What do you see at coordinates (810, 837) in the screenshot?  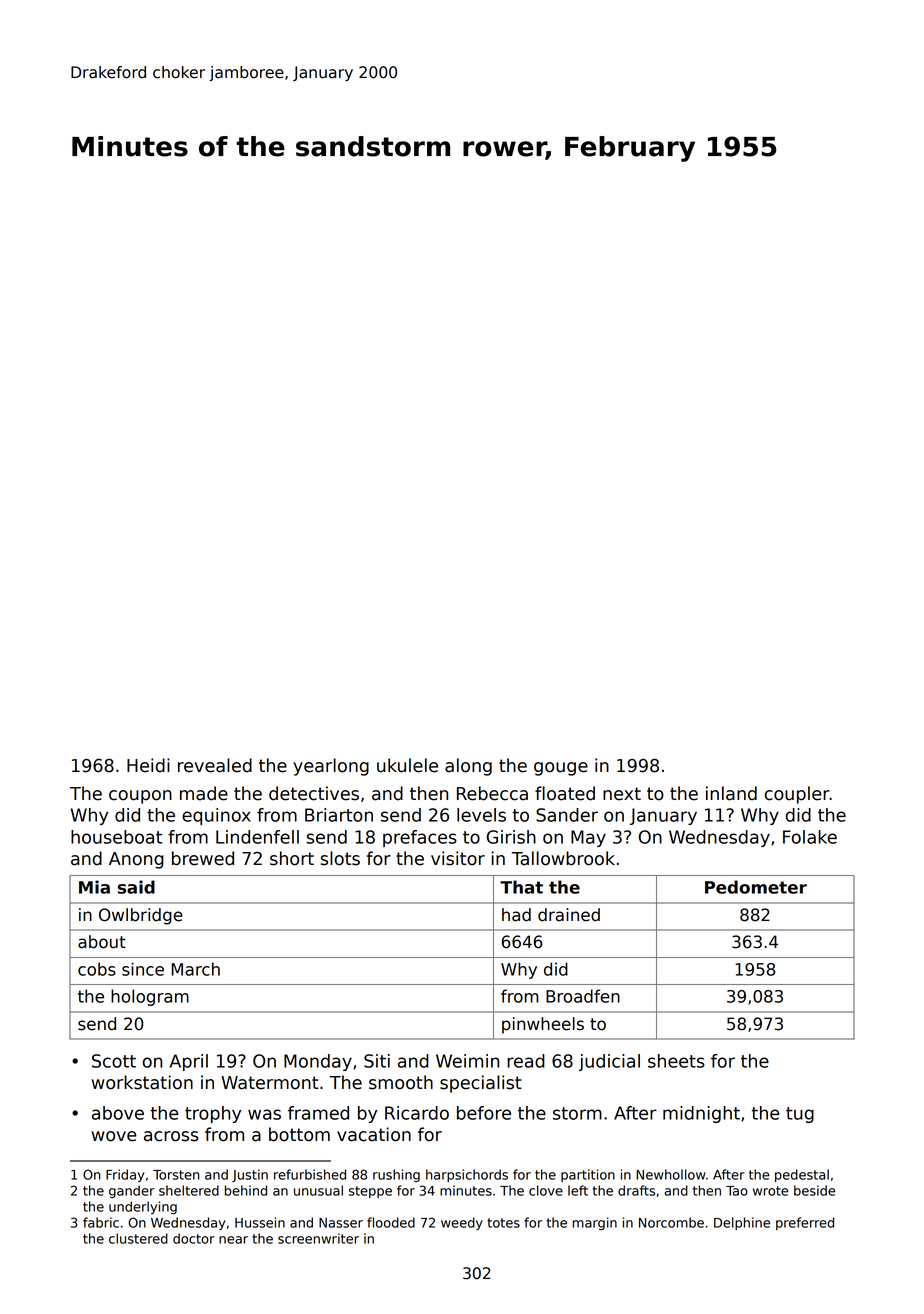 I see `Folake` at bounding box center [810, 837].
